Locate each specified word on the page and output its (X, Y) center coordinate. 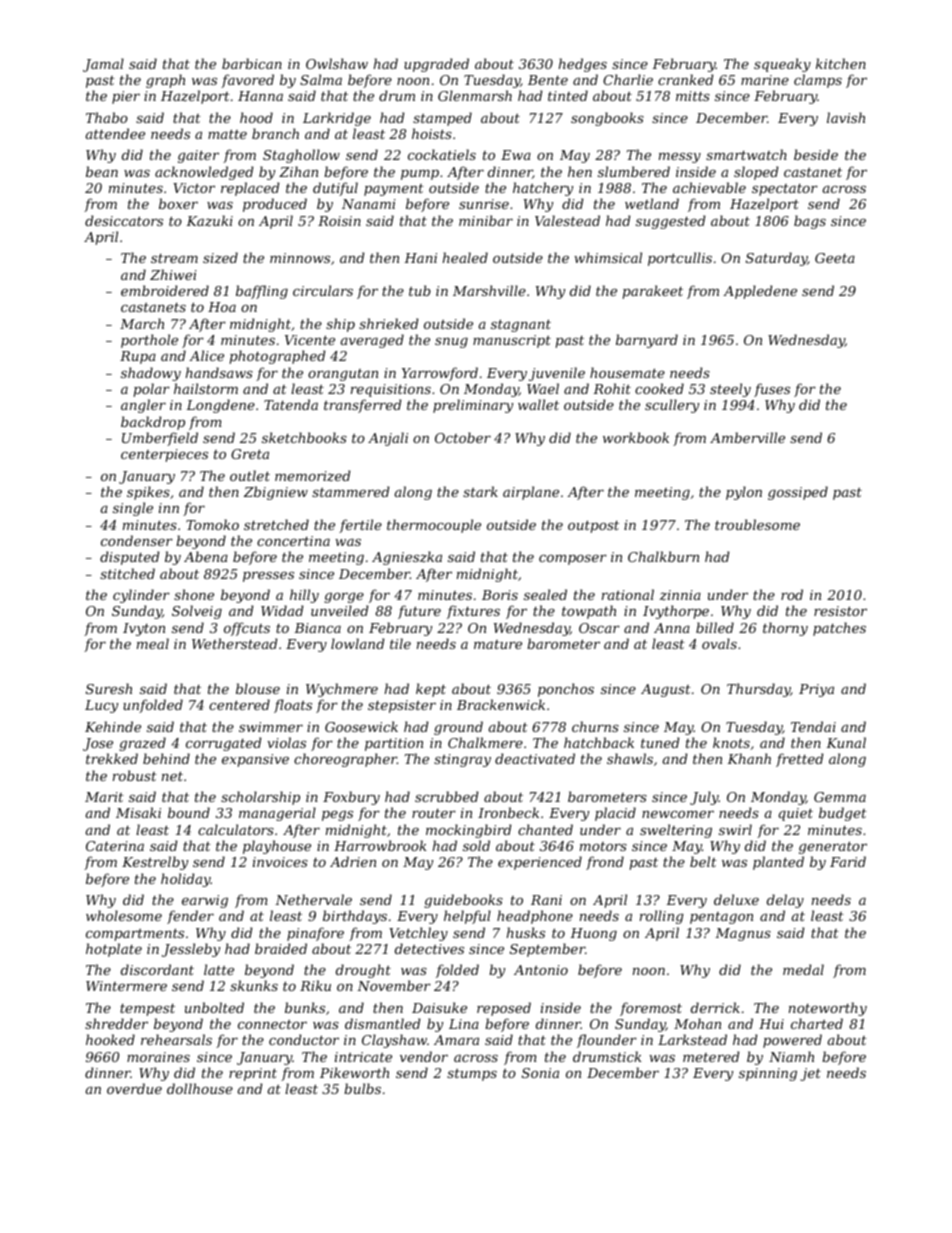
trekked (112, 758)
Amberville (747, 437)
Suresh (109, 688)
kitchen (841, 63)
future (419, 612)
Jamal (103, 65)
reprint (253, 1074)
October (463, 437)
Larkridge (337, 119)
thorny (785, 629)
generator (833, 847)
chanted (545, 829)
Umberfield (160, 439)
